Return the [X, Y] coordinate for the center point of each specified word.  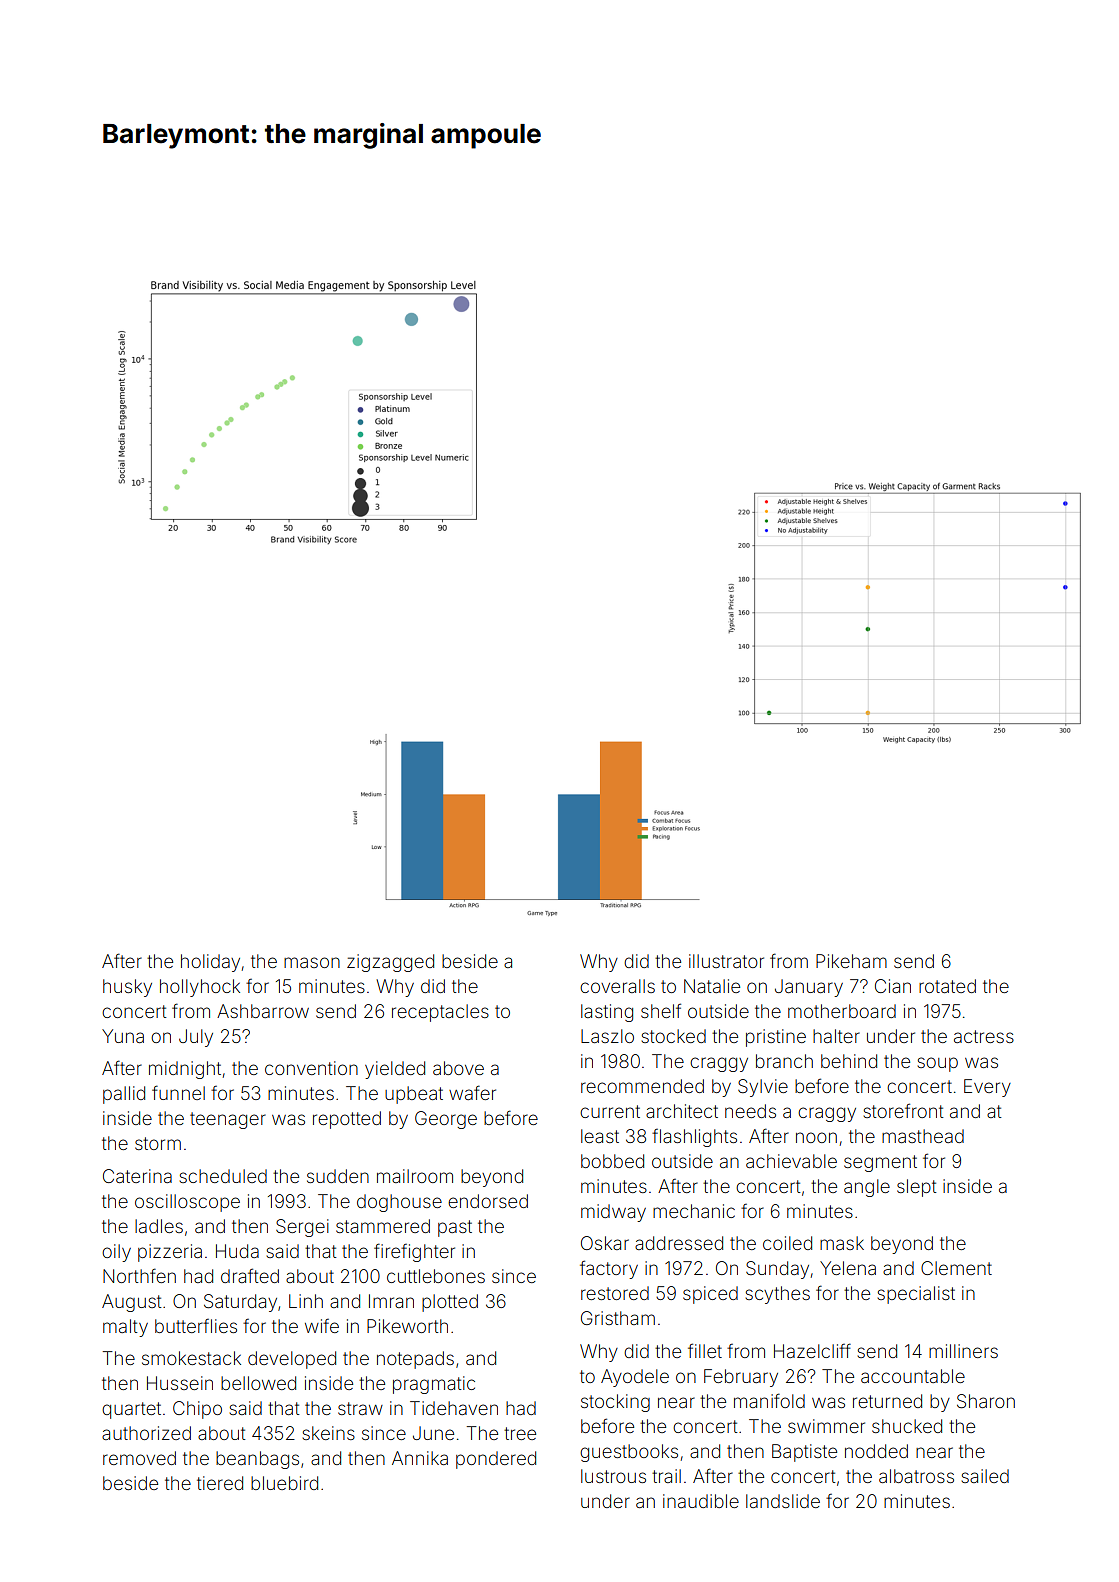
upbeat [414, 1095]
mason [312, 962]
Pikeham [851, 961]
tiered [220, 1483]
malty [125, 1328]
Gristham [618, 1318]
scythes [778, 1295]
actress [984, 1036]
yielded [395, 1070]
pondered [496, 1460]
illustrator [726, 961]
